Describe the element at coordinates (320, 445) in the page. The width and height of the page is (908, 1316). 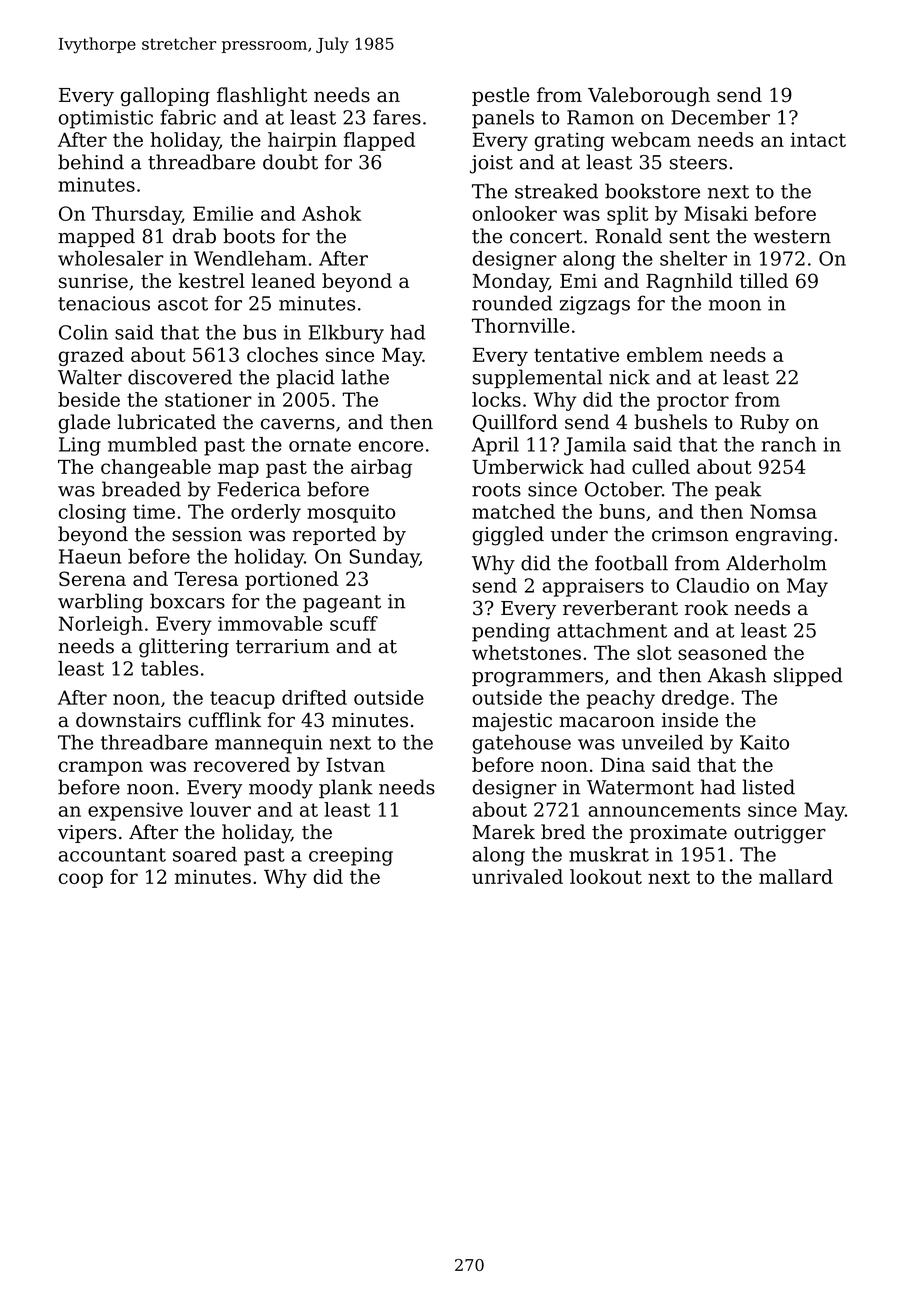
I see `ornate` at that location.
